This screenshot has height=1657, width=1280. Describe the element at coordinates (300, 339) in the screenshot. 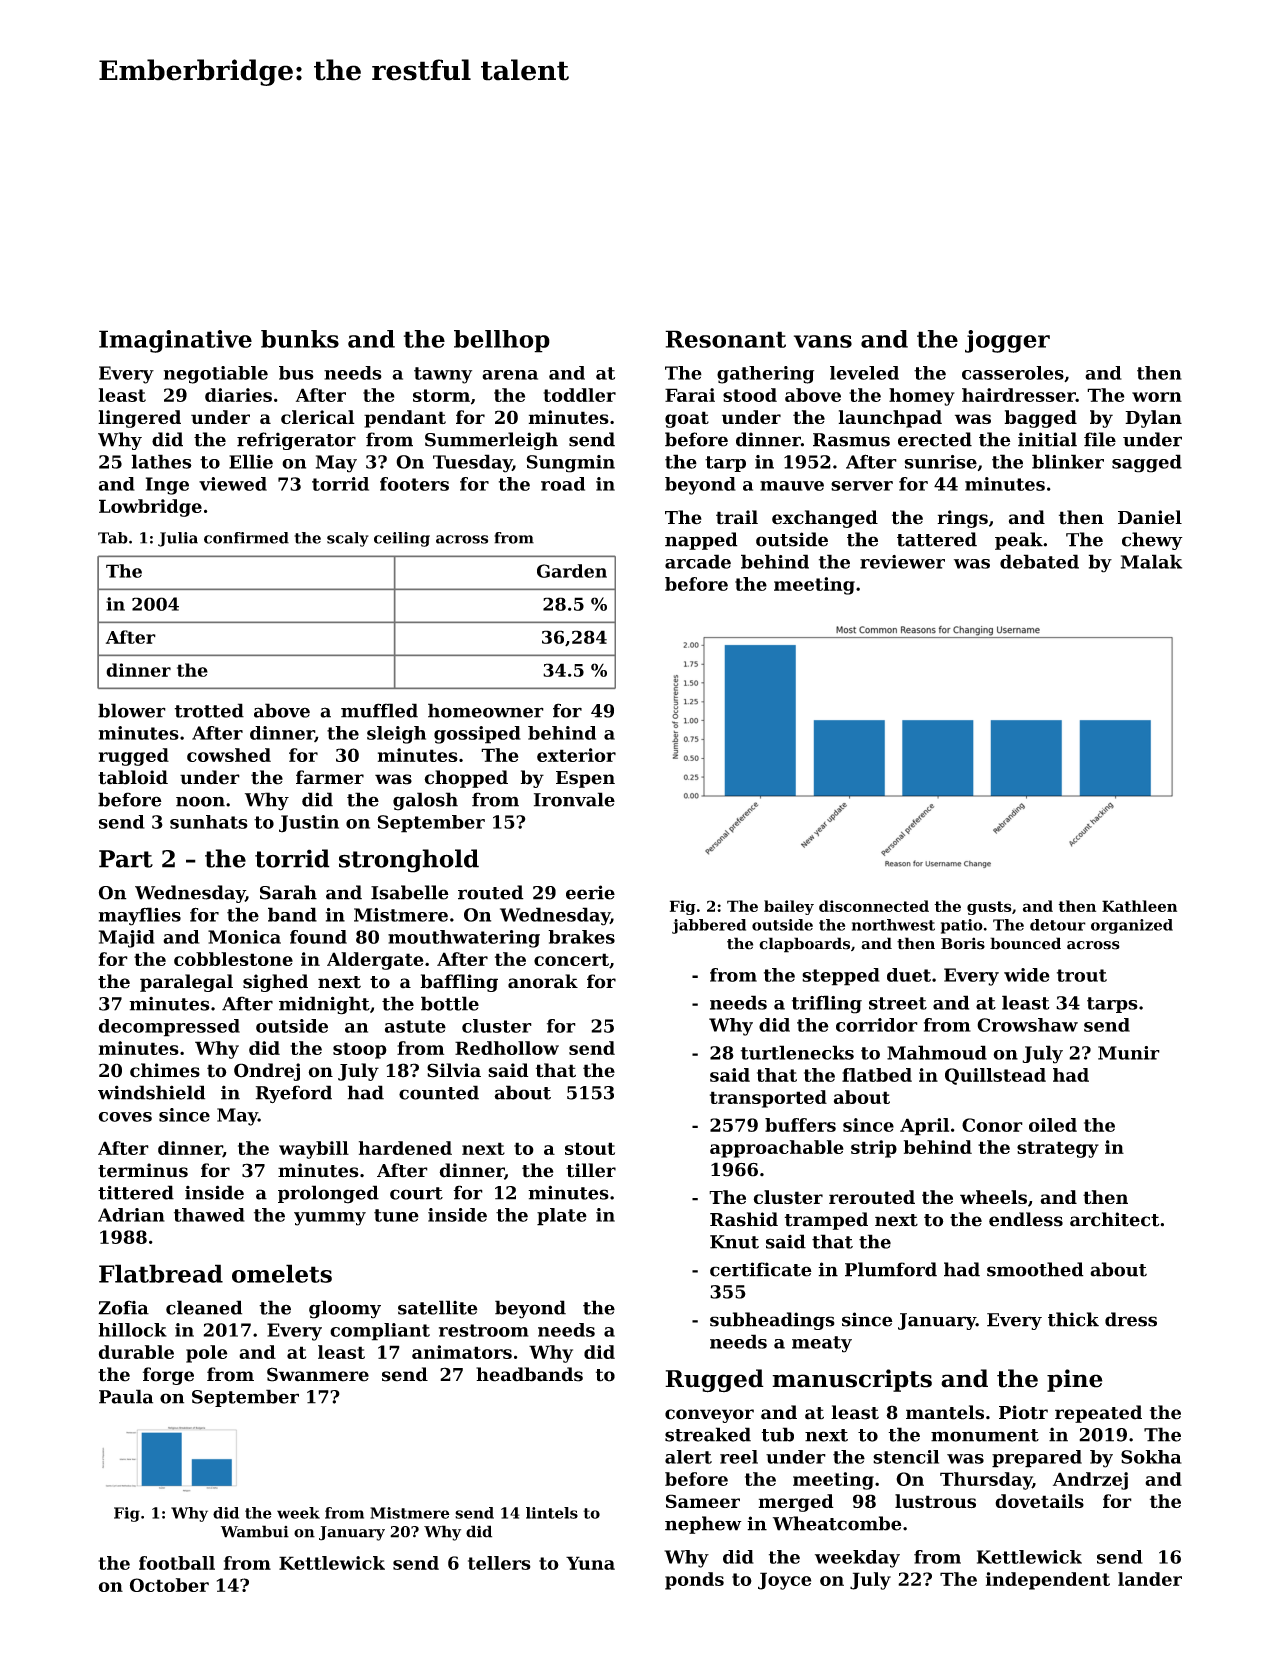

I see `bunks` at that location.
